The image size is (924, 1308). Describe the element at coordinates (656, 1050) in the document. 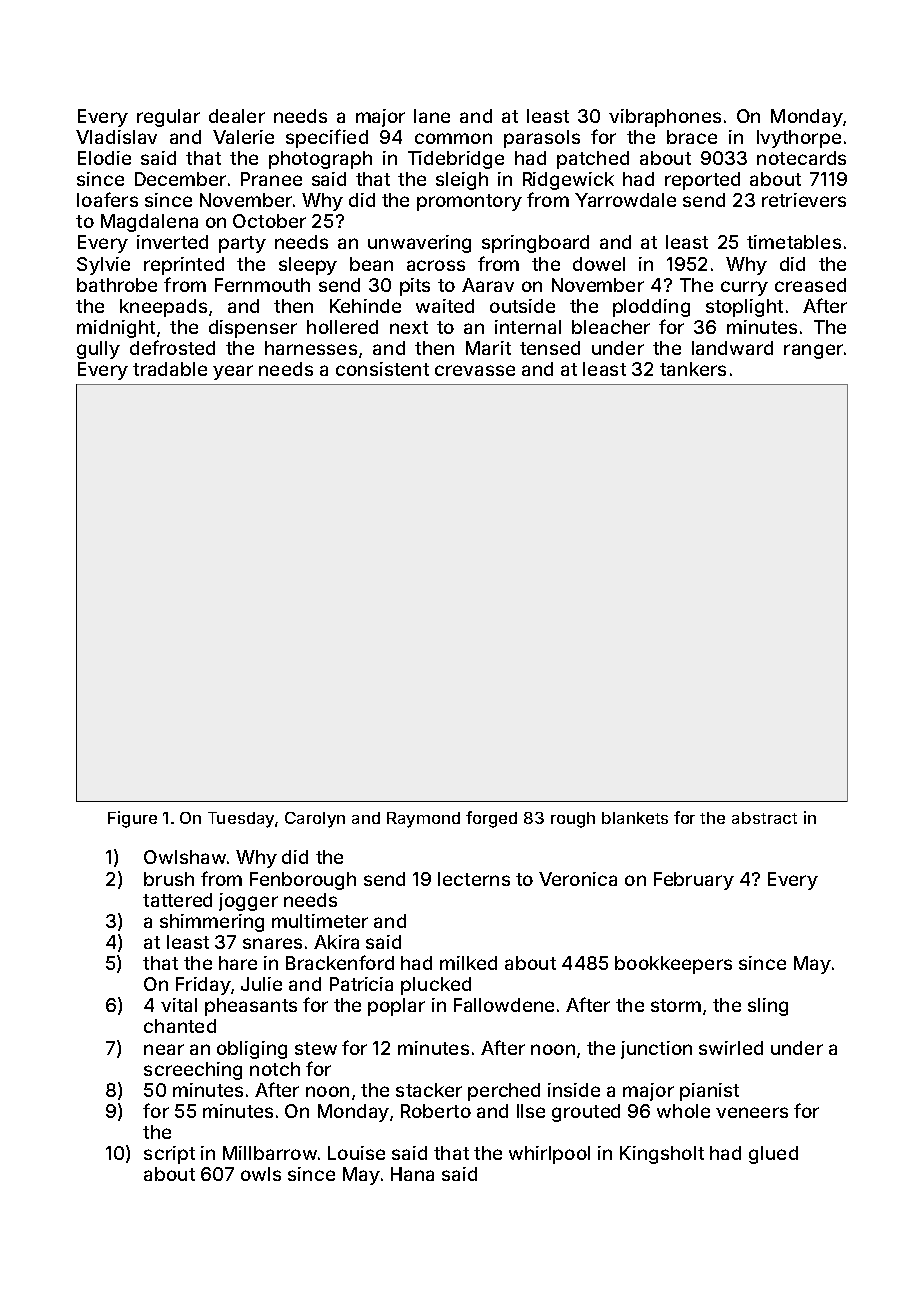

I see `junction` at that location.
